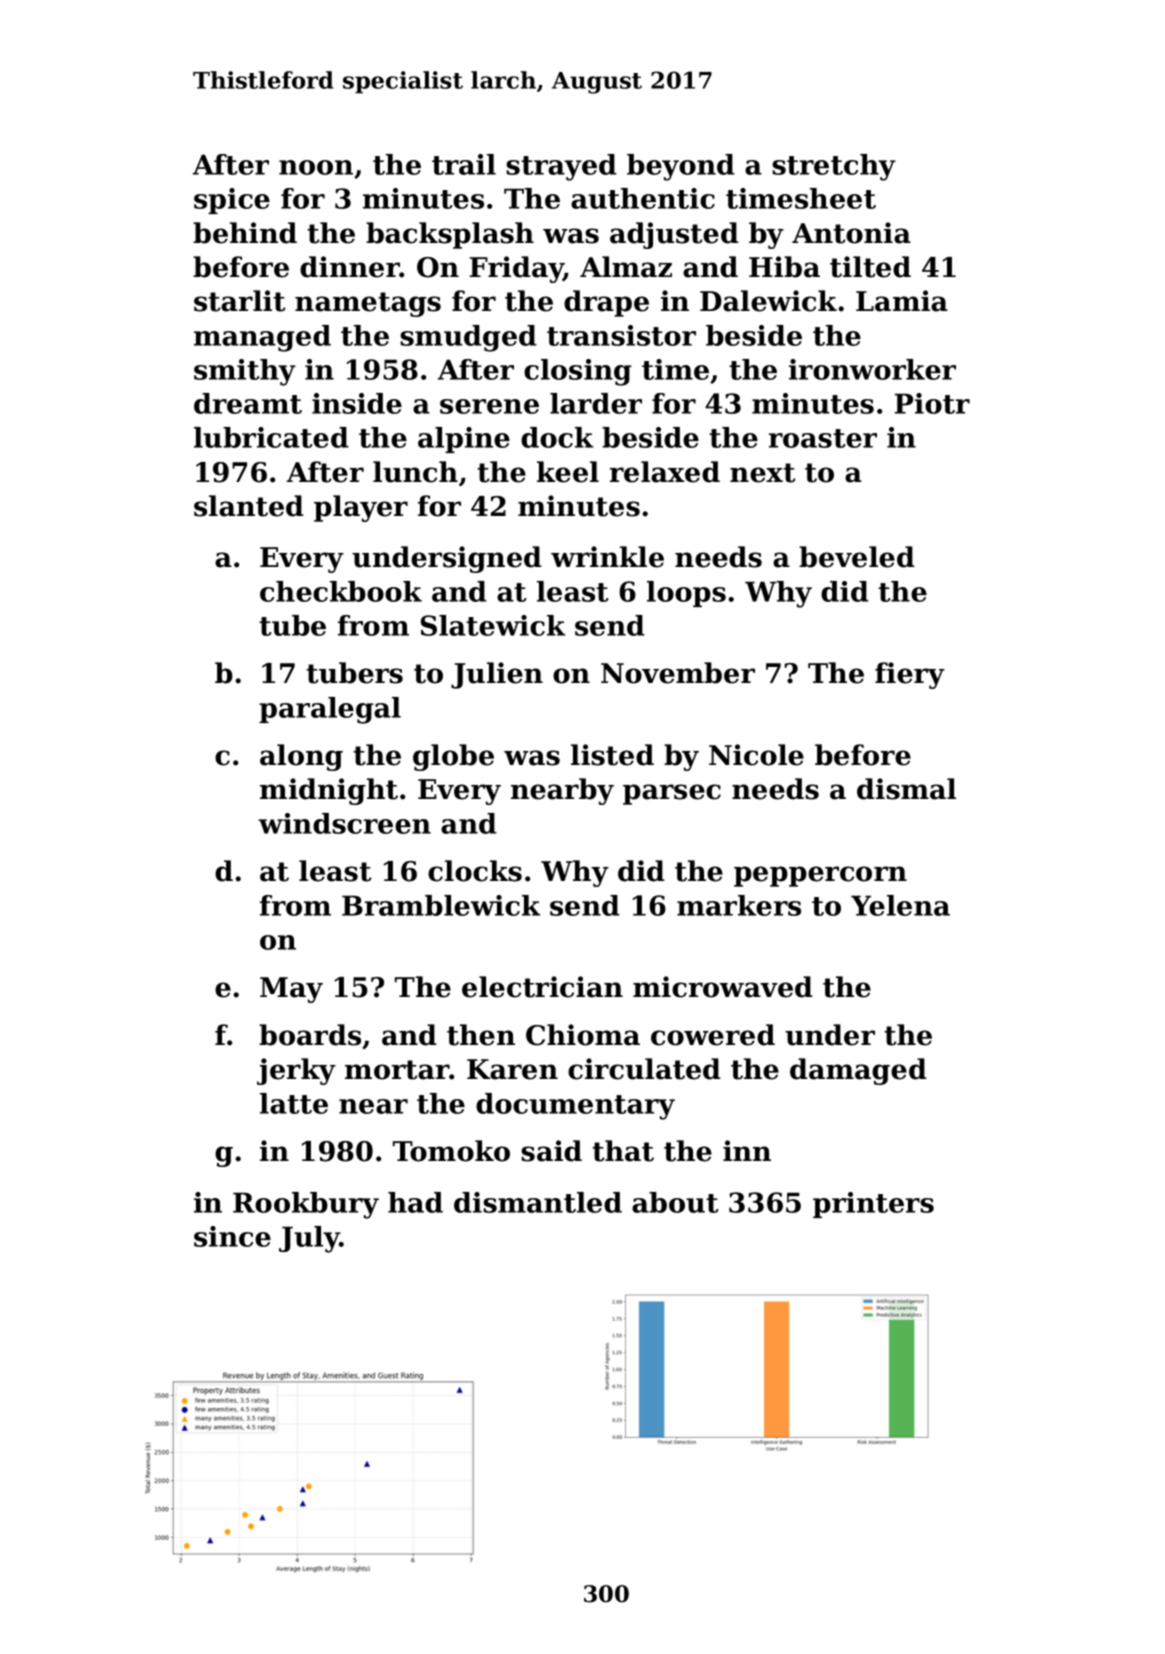  Describe the element at coordinates (512, 1069) in the image. I see `Karen` at that location.
